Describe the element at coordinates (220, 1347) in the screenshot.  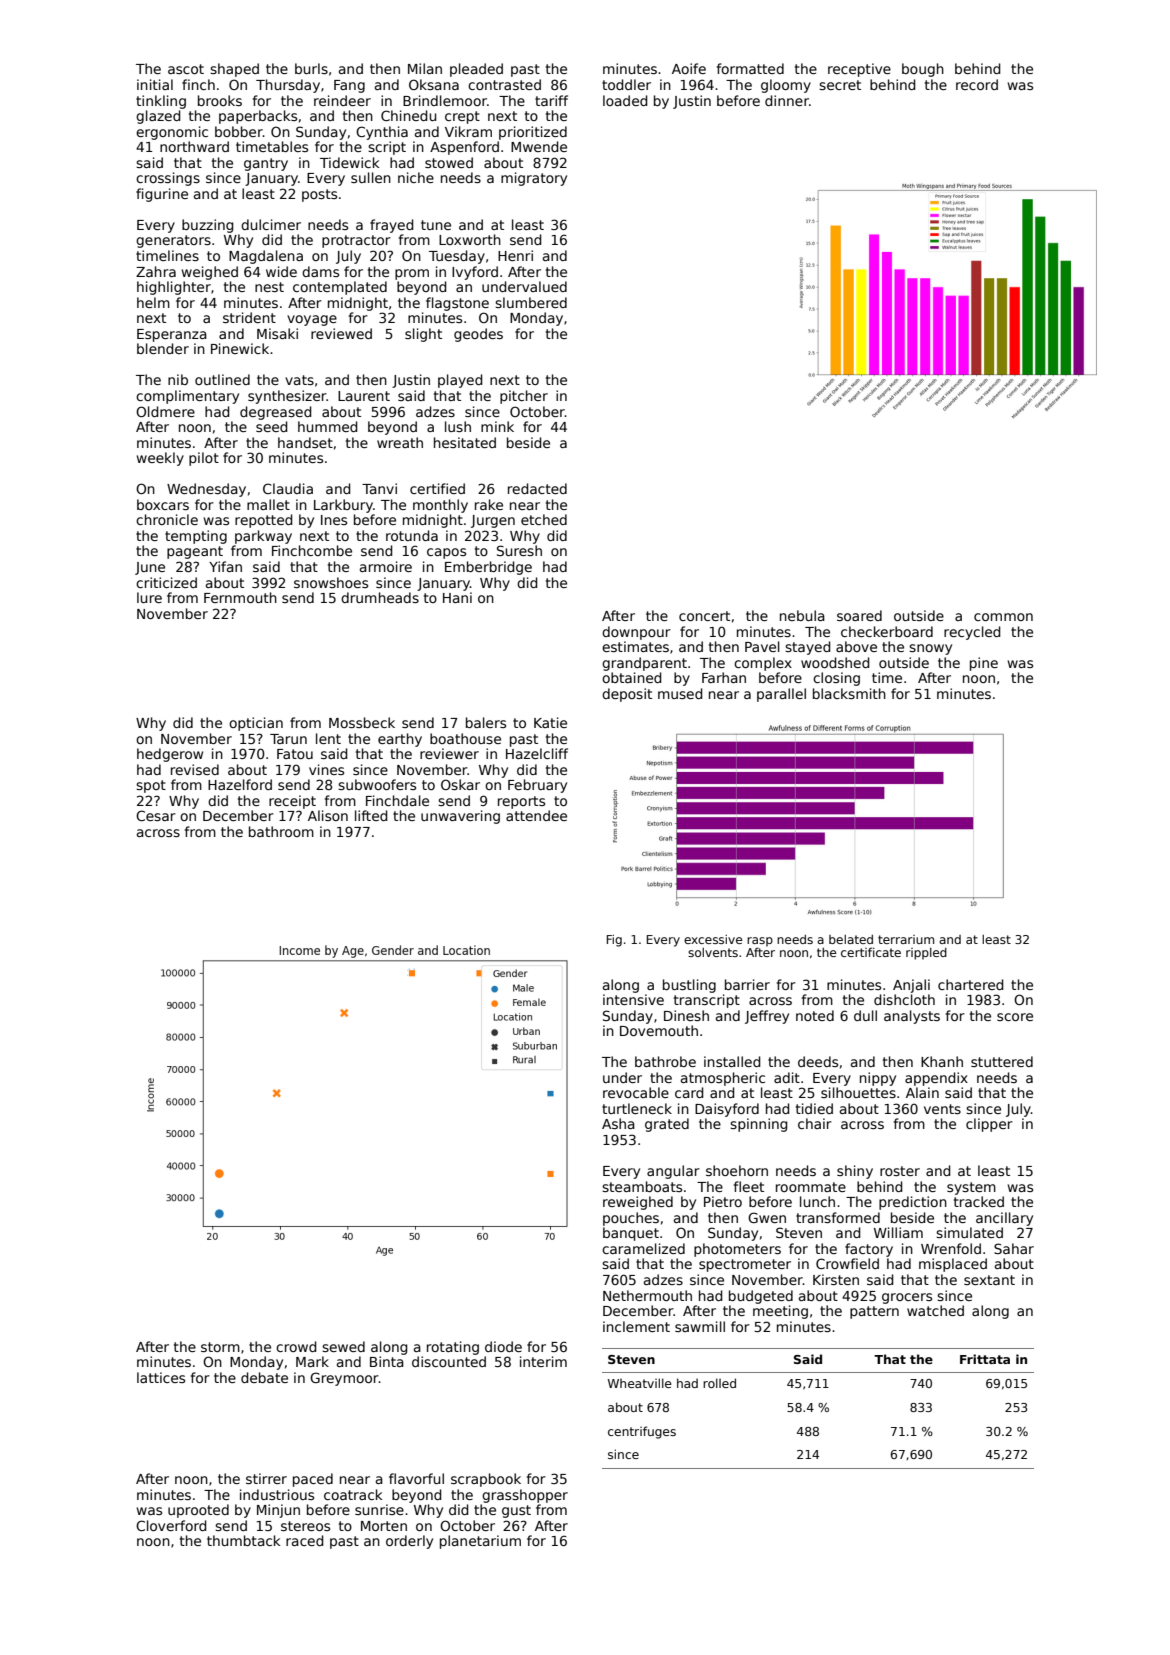
I see `storm` at that location.
